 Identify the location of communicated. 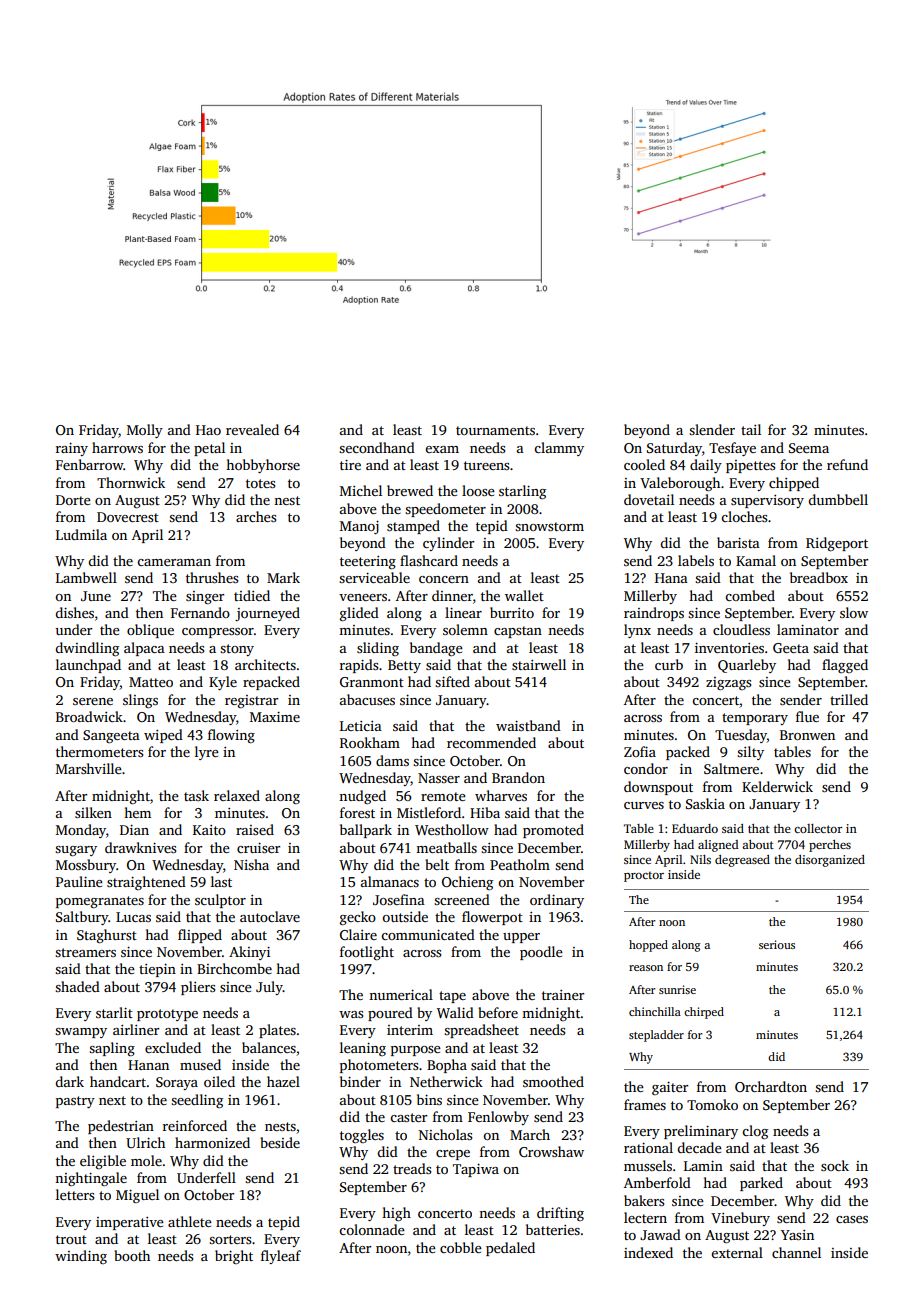
(428, 934).
